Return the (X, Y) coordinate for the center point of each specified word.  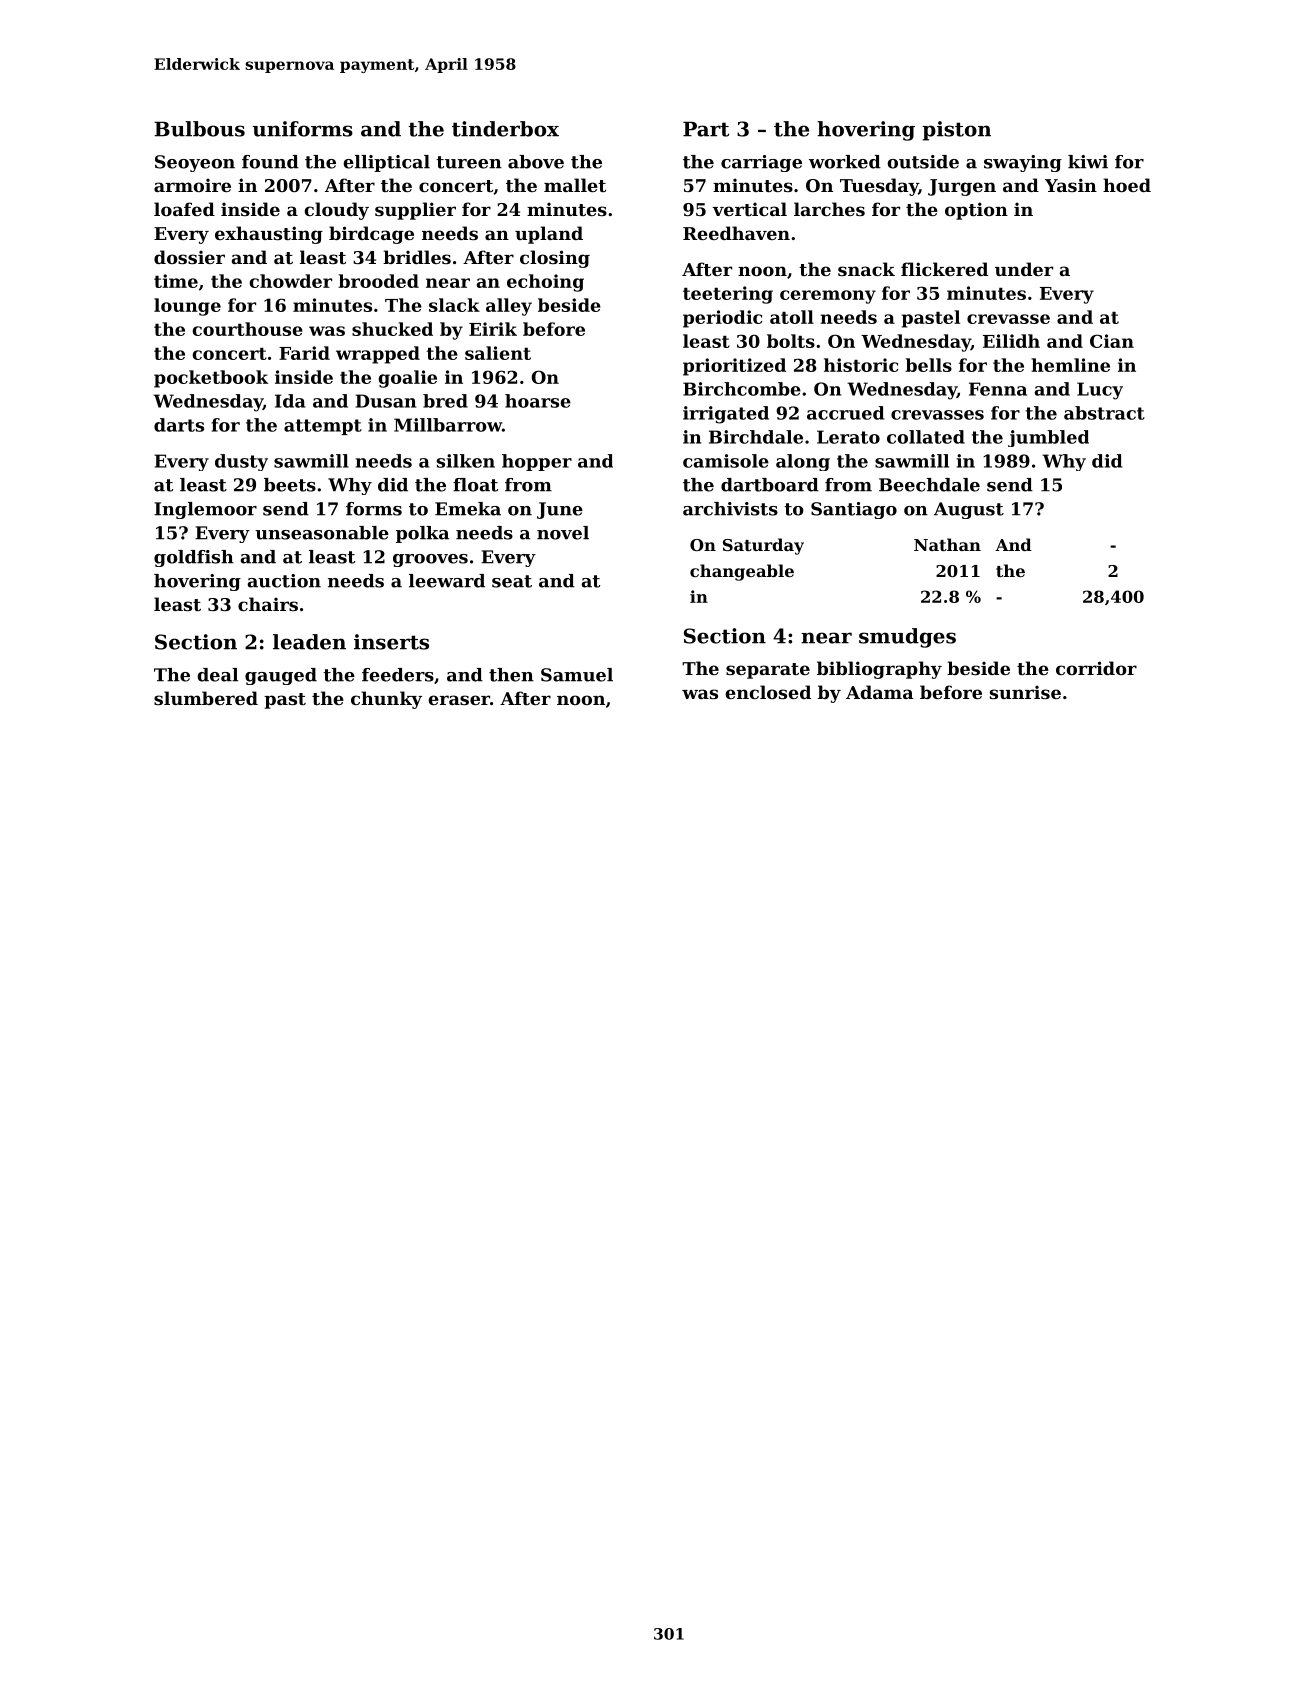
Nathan (947, 544)
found (270, 162)
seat (512, 581)
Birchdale (756, 437)
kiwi (1088, 162)
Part (706, 129)
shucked (392, 329)
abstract (1104, 413)
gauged (281, 676)
